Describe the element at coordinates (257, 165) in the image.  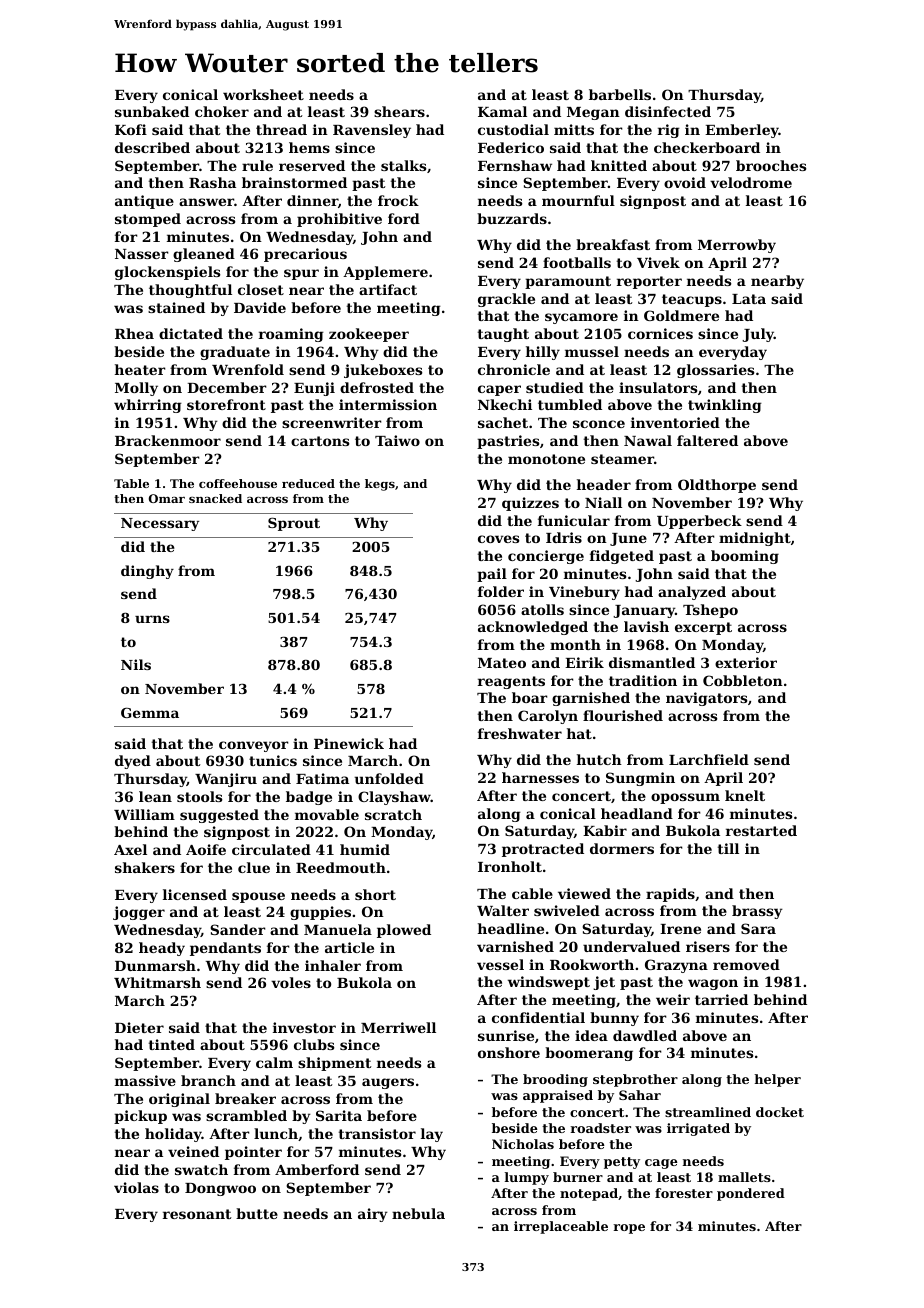
I see `rule` at that location.
